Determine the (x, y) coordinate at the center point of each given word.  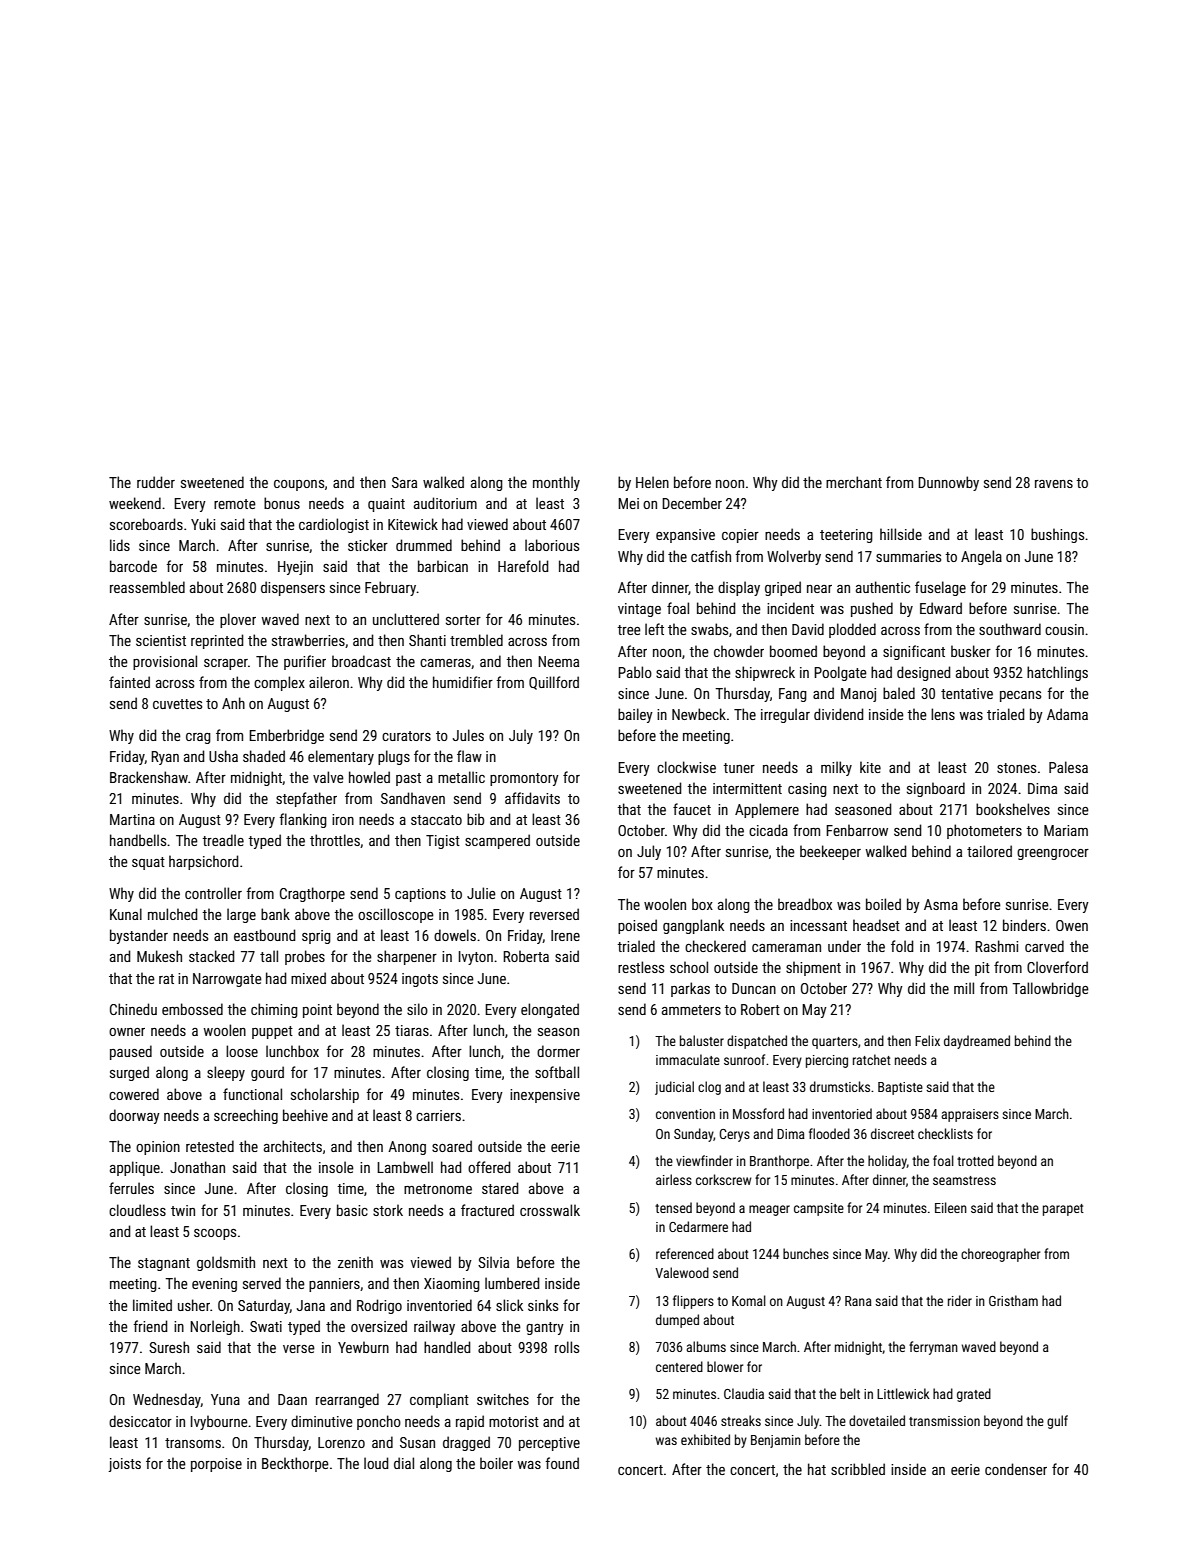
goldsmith (226, 1263)
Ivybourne (219, 1422)
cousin (1064, 629)
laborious (552, 545)
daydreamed (977, 1042)
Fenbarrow (857, 830)
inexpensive (545, 1096)
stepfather (306, 799)
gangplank (693, 926)
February (390, 588)
